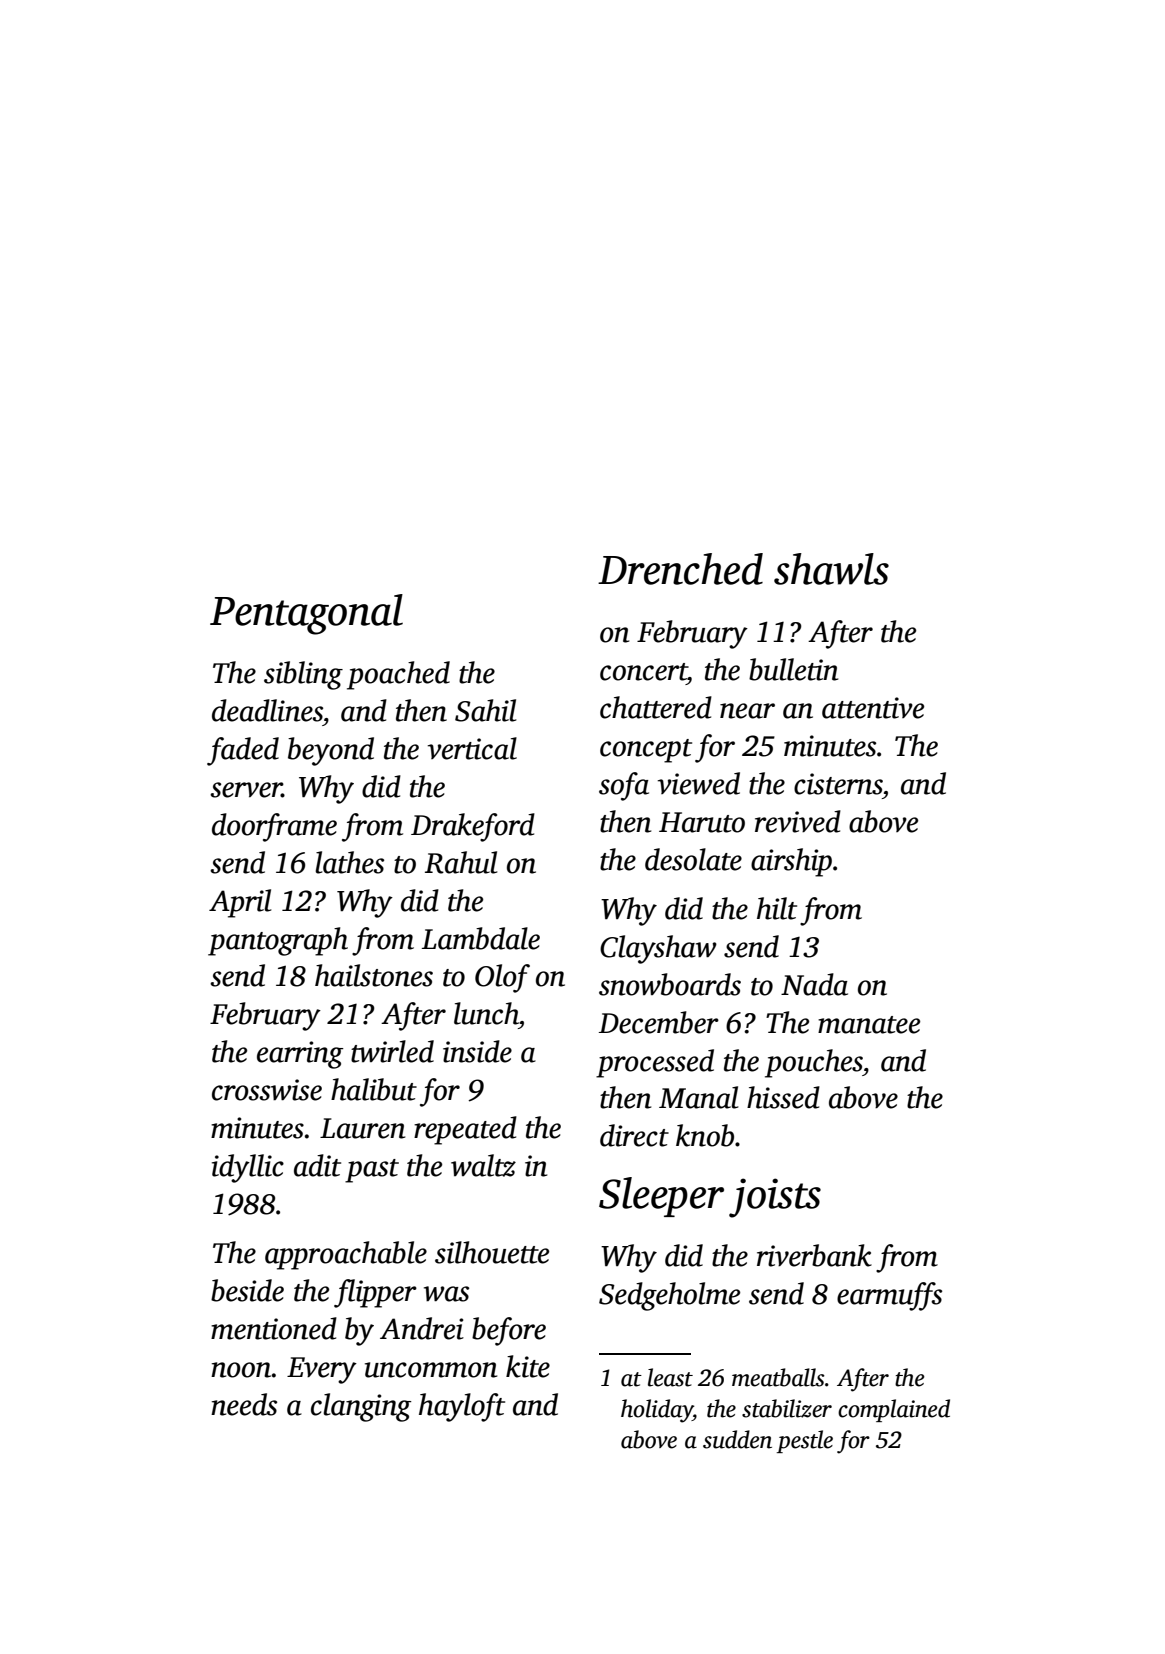 The image size is (1165, 1654). I want to click on clanging, so click(361, 1407).
